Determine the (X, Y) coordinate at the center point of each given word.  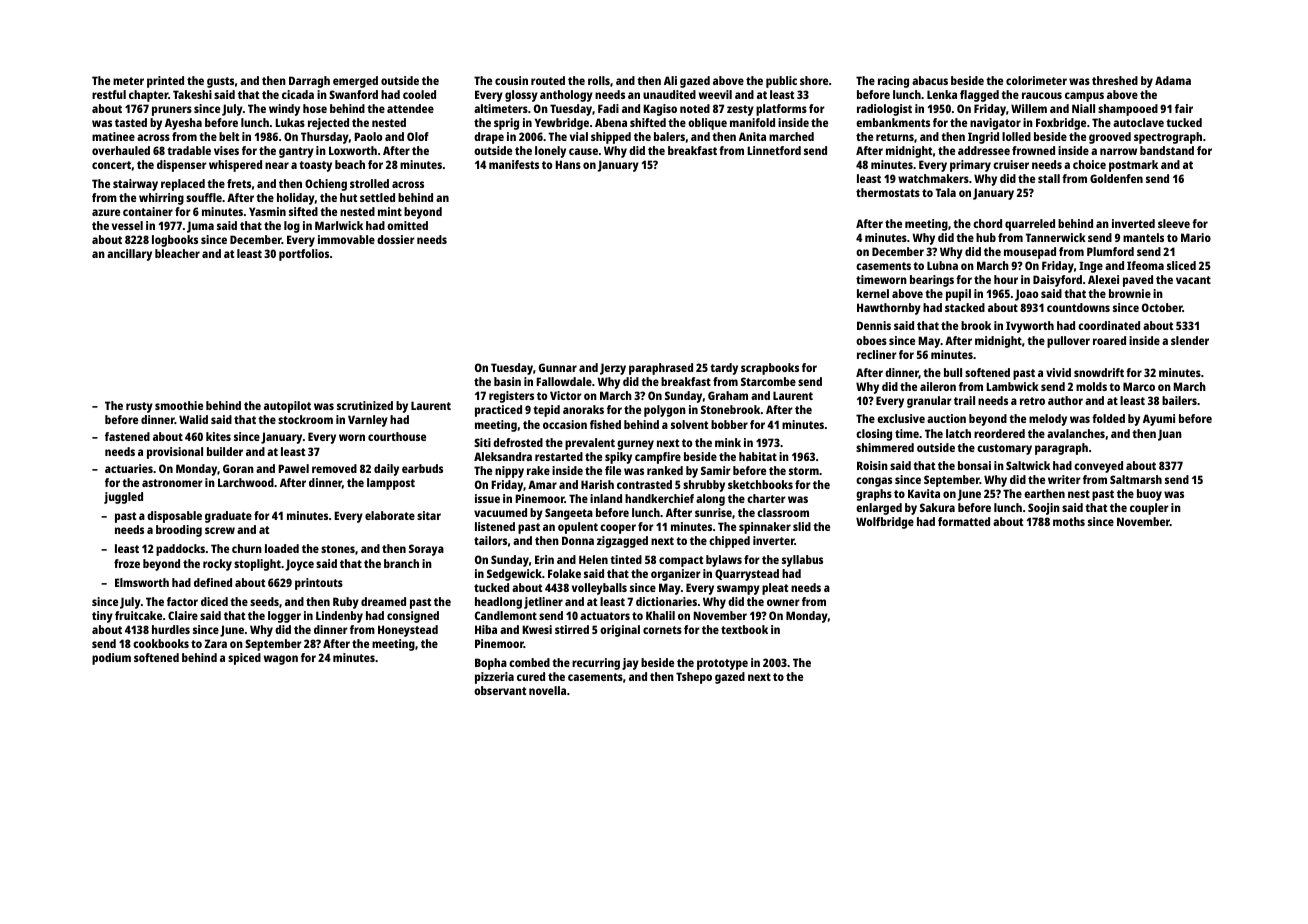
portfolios (304, 255)
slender (1190, 340)
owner (783, 602)
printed (165, 82)
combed (529, 662)
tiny (102, 617)
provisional (175, 453)
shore (814, 80)
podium (111, 659)
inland (606, 498)
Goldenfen (1116, 178)
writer (1064, 479)
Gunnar (558, 367)
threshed (1115, 80)
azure (106, 212)
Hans (568, 164)
